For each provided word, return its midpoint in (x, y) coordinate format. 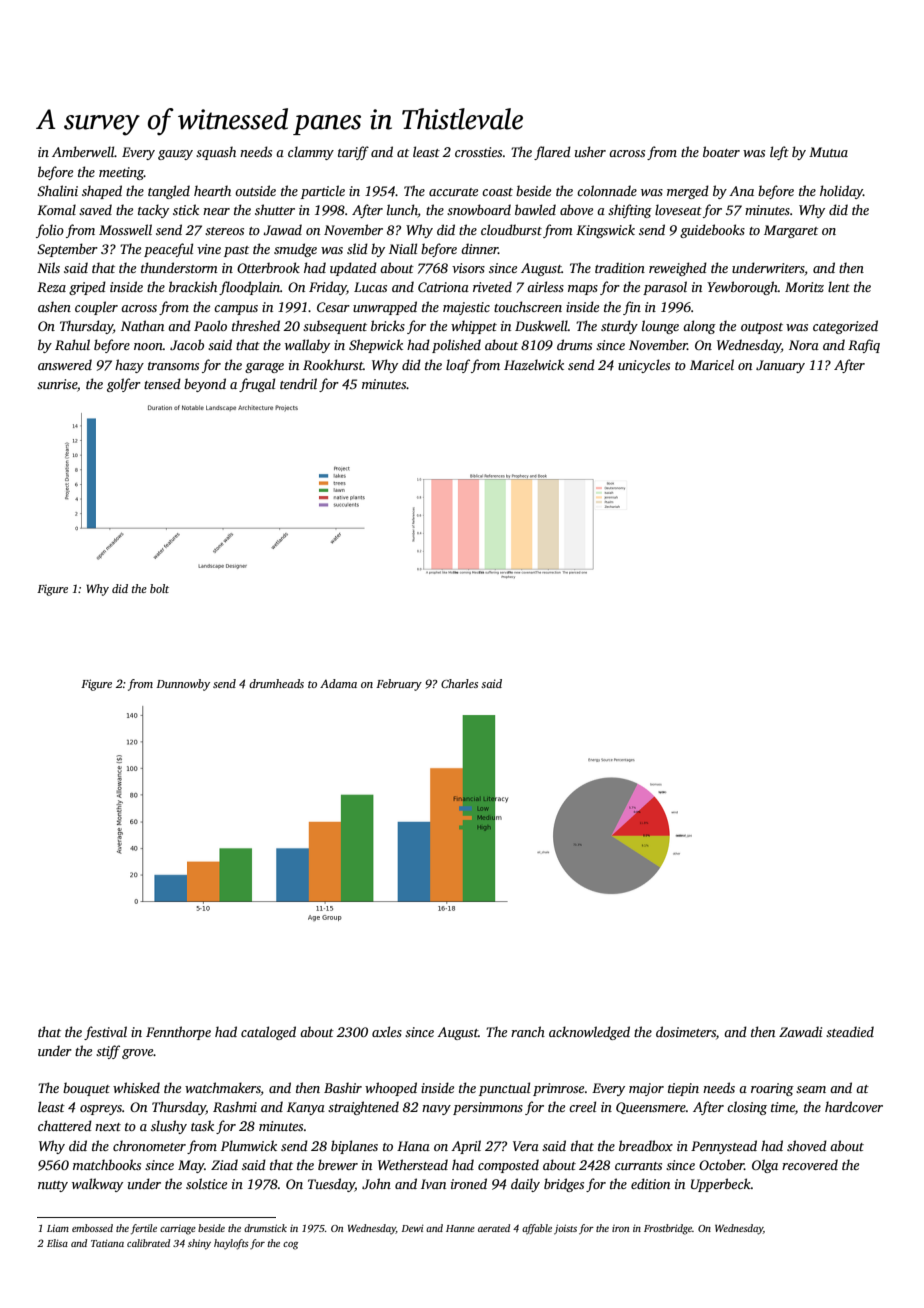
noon (148, 346)
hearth (212, 190)
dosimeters (686, 1031)
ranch (528, 1031)
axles (387, 1031)
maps (583, 290)
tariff (353, 153)
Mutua (828, 152)
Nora (804, 345)
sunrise (57, 384)
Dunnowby (183, 685)
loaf (458, 366)
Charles (459, 683)
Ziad (224, 1164)
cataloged (268, 1033)
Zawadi (800, 1031)
